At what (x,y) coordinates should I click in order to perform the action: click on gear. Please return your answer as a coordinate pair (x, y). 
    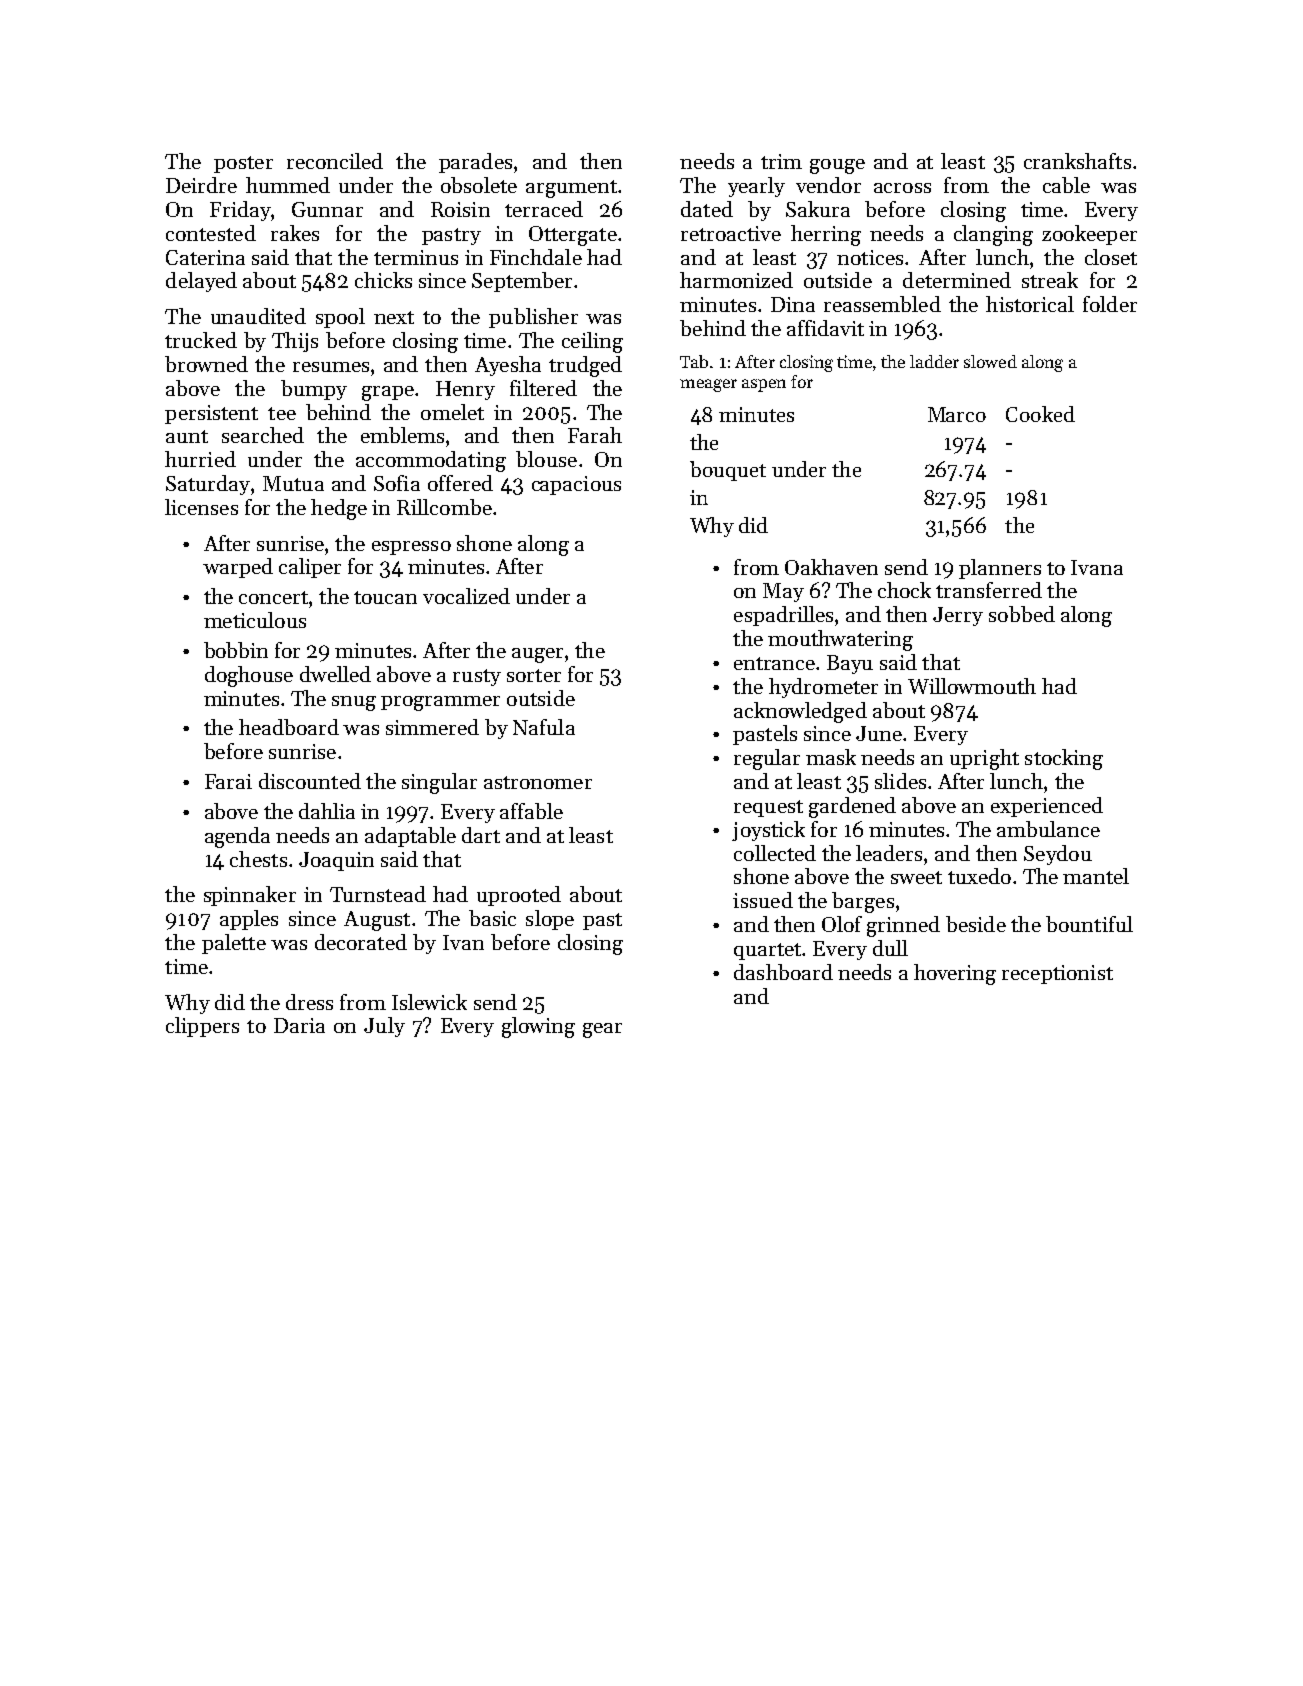
    Looking at the image, I should click on (602, 1030).
